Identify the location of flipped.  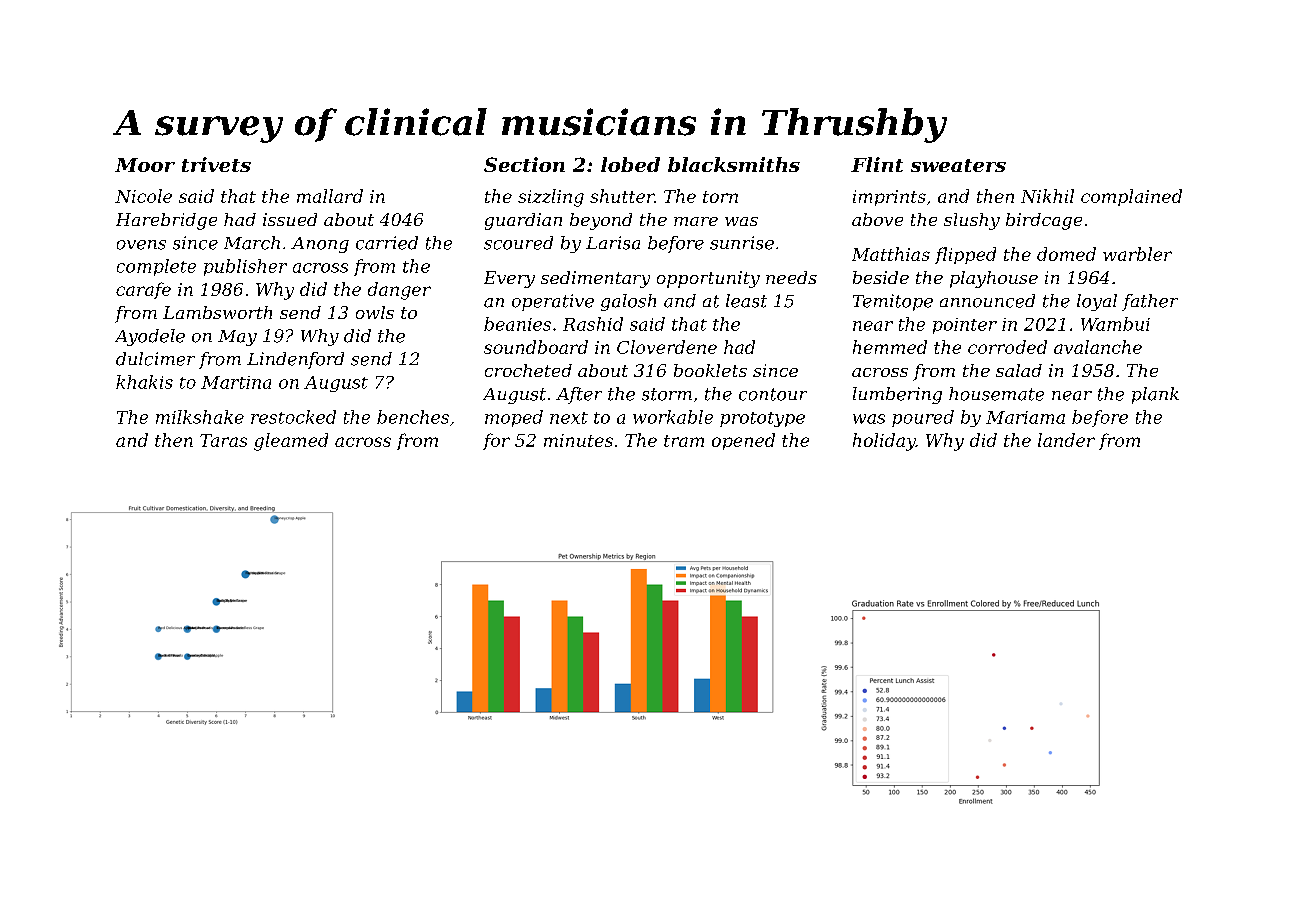
(965, 255).
